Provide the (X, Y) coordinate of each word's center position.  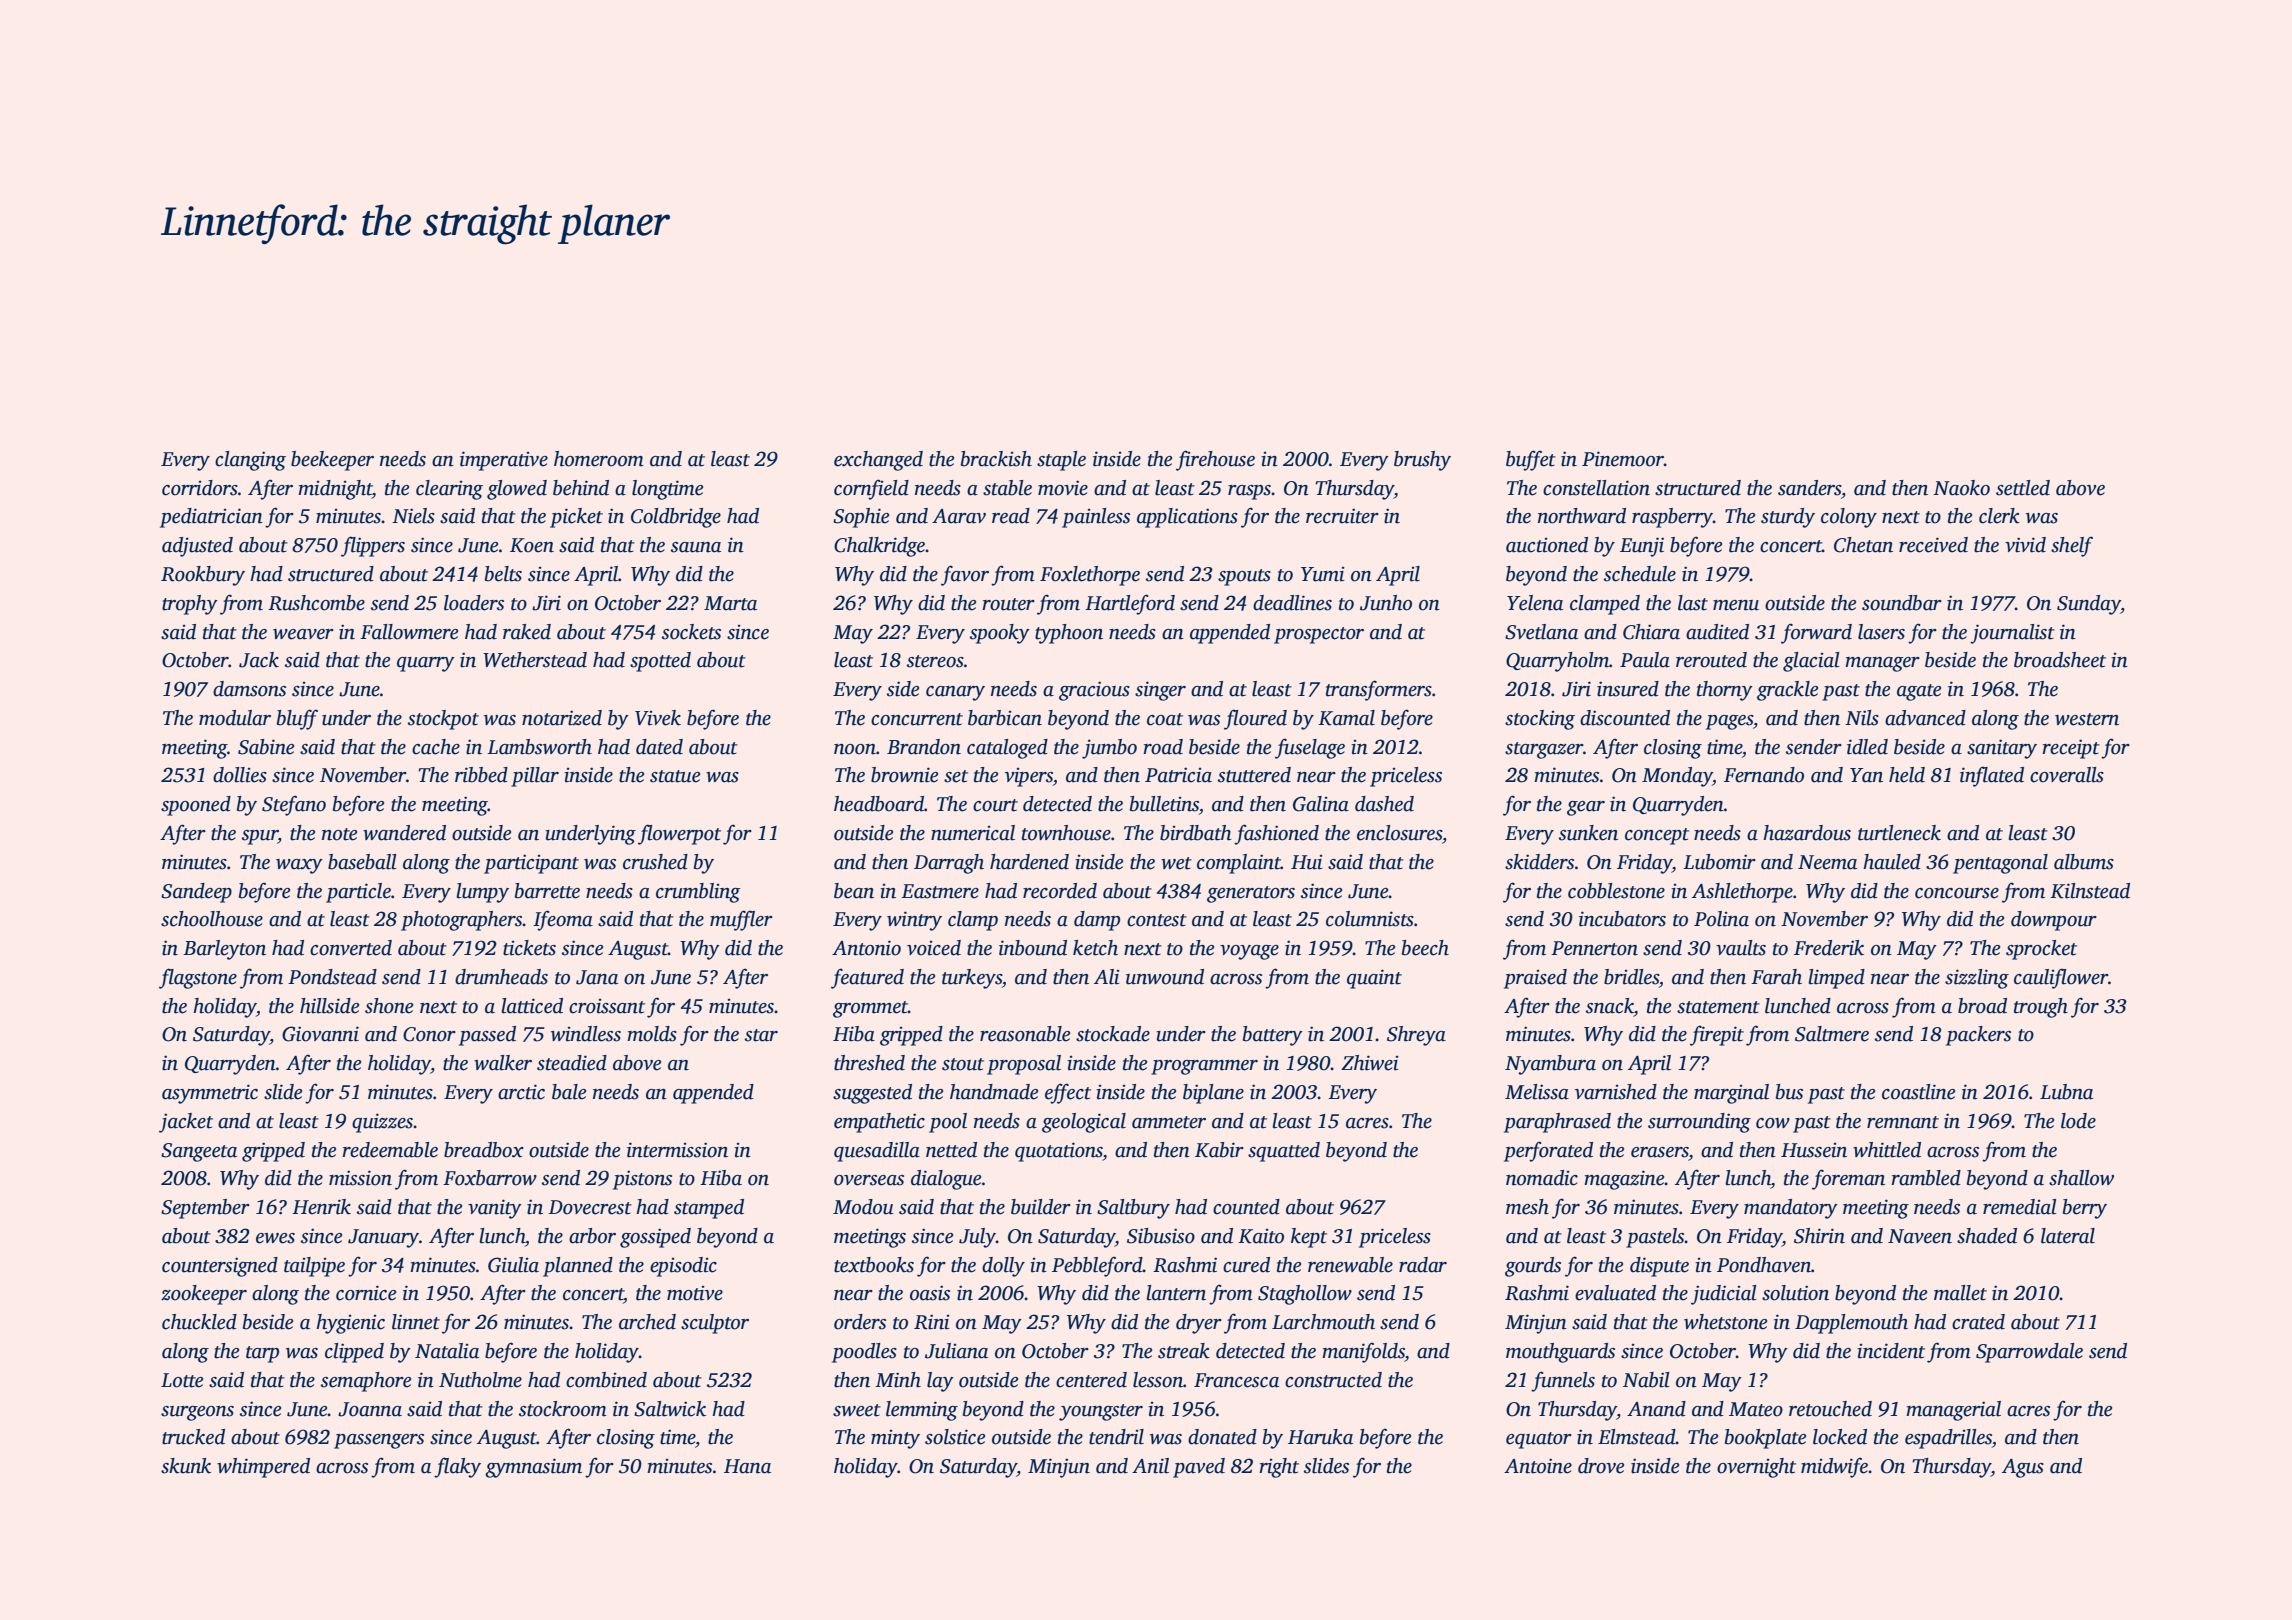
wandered (404, 833)
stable (1007, 488)
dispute (1659, 1267)
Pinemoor (1623, 459)
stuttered (1254, 775)
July (977, 1238)
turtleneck (1899, 833)
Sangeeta (199, 1152)
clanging (250, 461)
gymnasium (533, 1468)
